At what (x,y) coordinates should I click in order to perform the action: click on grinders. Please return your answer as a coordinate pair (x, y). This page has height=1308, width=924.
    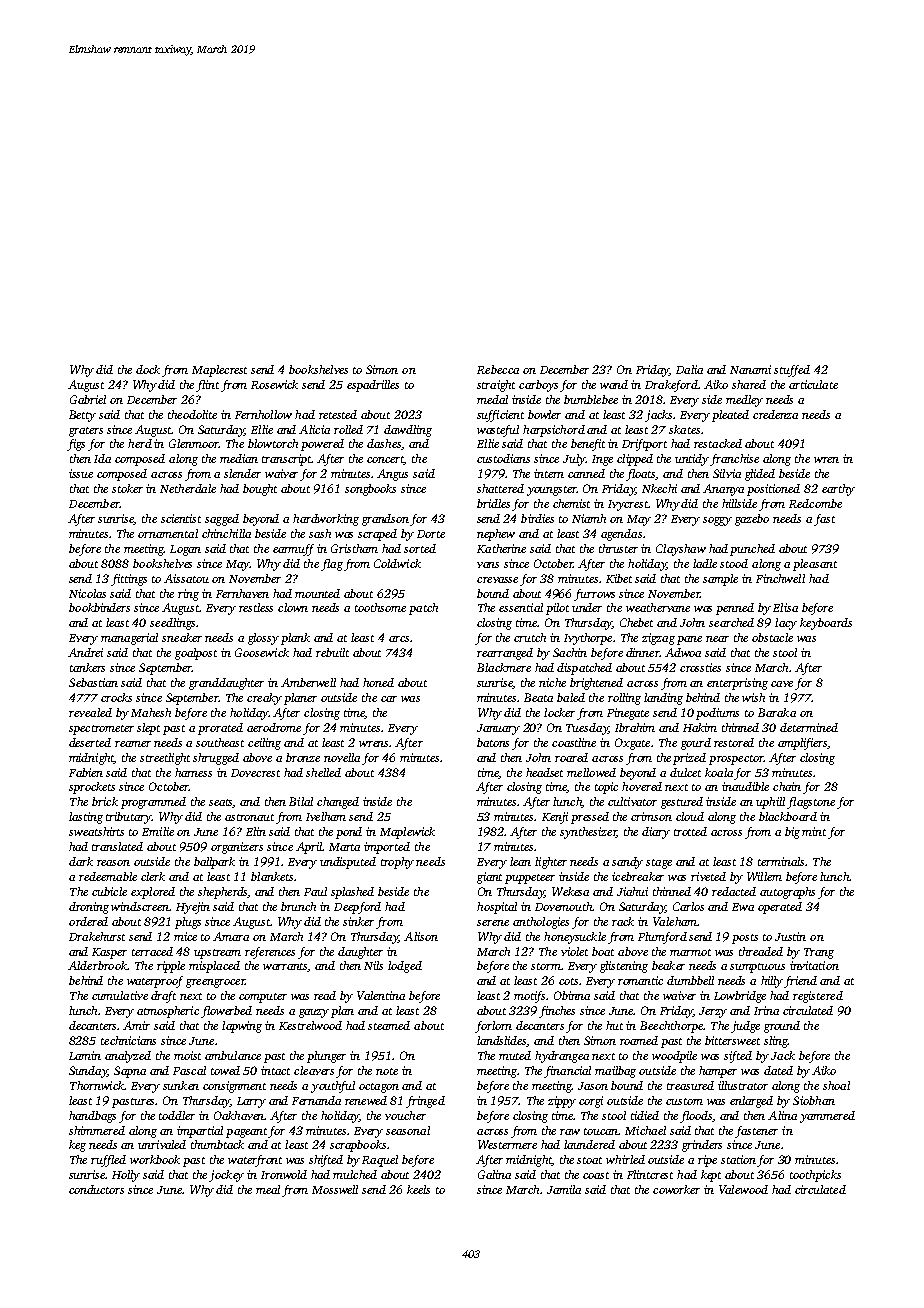
    Looking at the image, I should click on (702, 1146).
